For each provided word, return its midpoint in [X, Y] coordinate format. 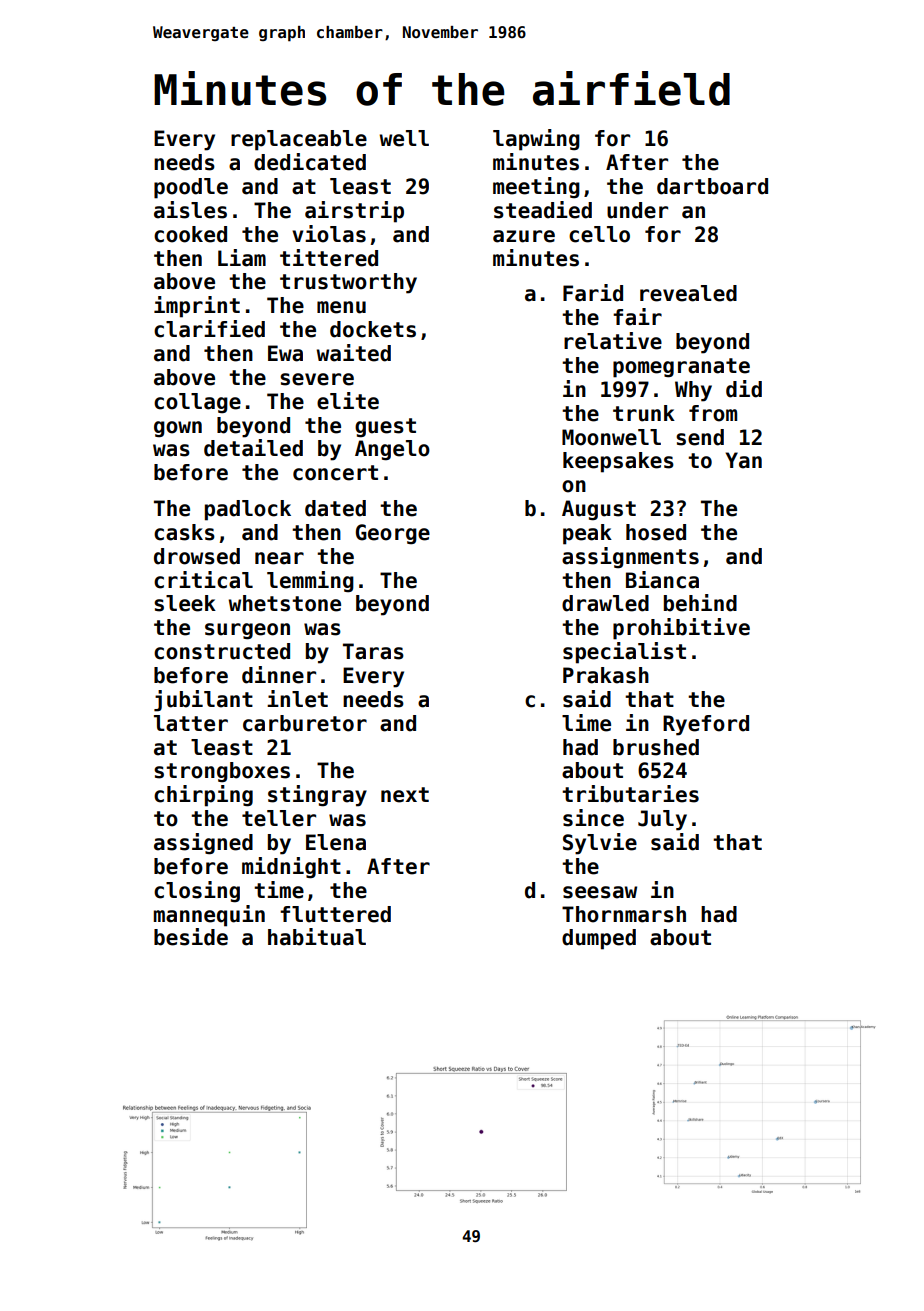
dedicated [310, 162]
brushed [656, 747]
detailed [253, 448]
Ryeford [706, 725]
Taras [373, 651]
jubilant [203, 701]
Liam [242, 258]
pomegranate [681, 368]
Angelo [392, 450]
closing [197, 892]
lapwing [536, 140]
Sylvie [600, 844]
